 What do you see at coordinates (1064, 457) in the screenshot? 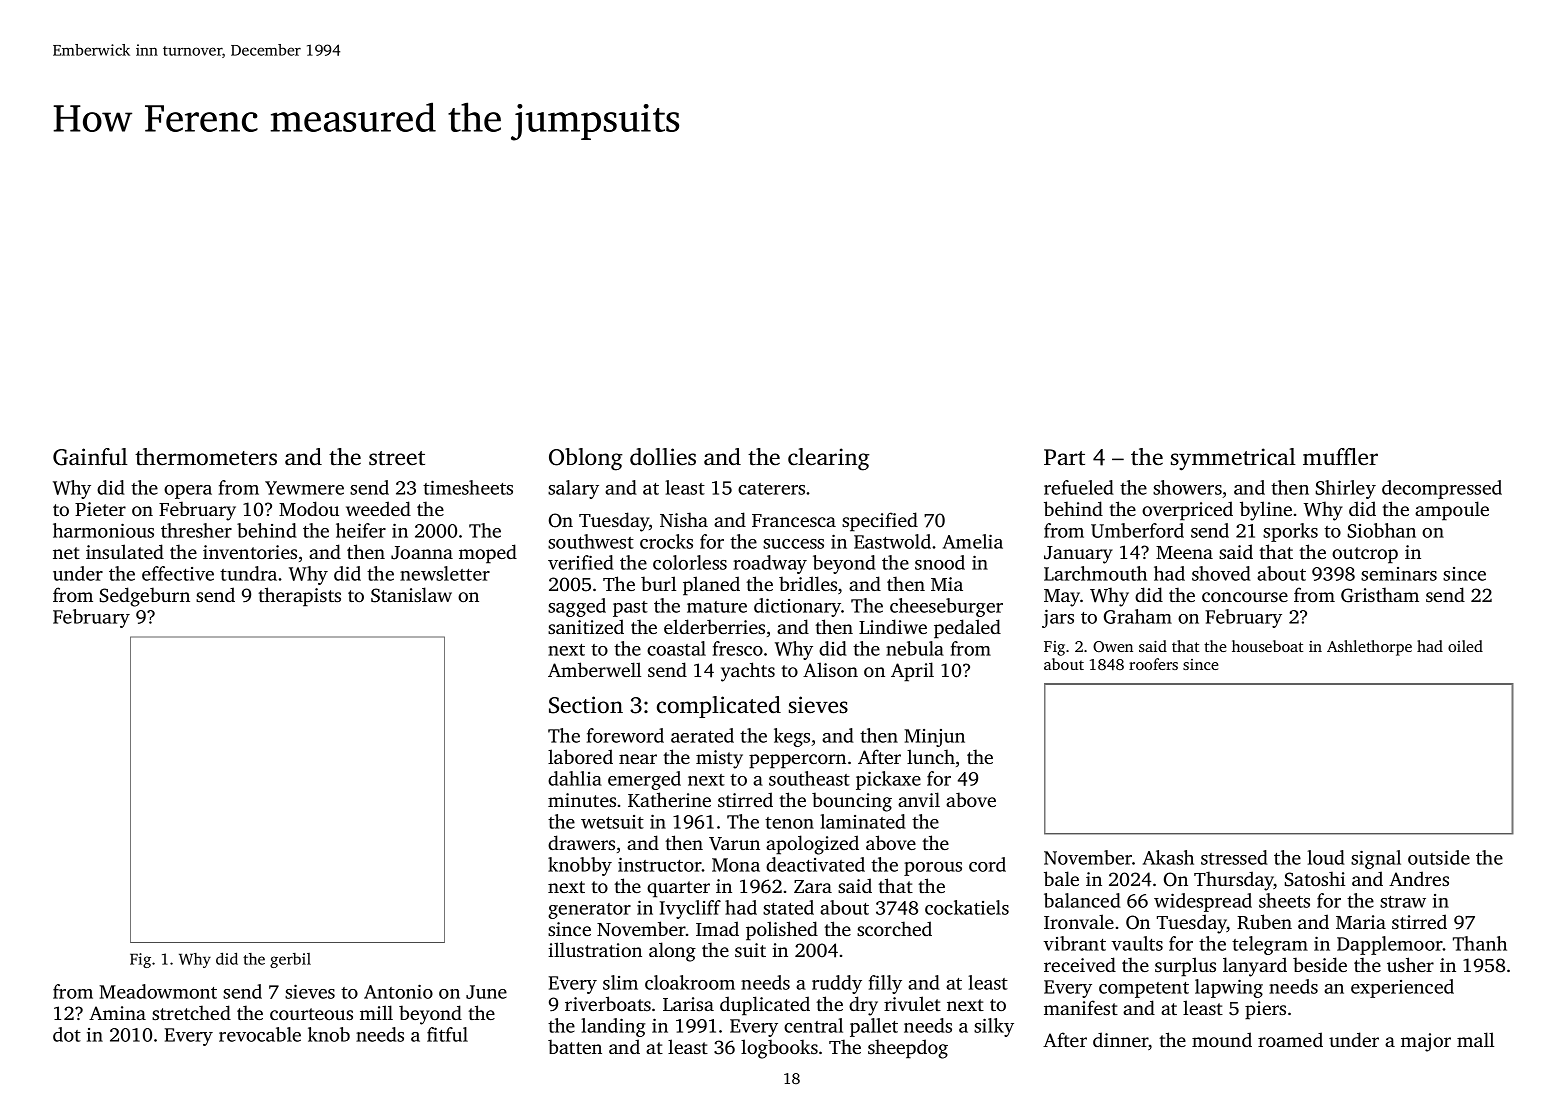
I see `Part` at bounding box center [1064, 457].
